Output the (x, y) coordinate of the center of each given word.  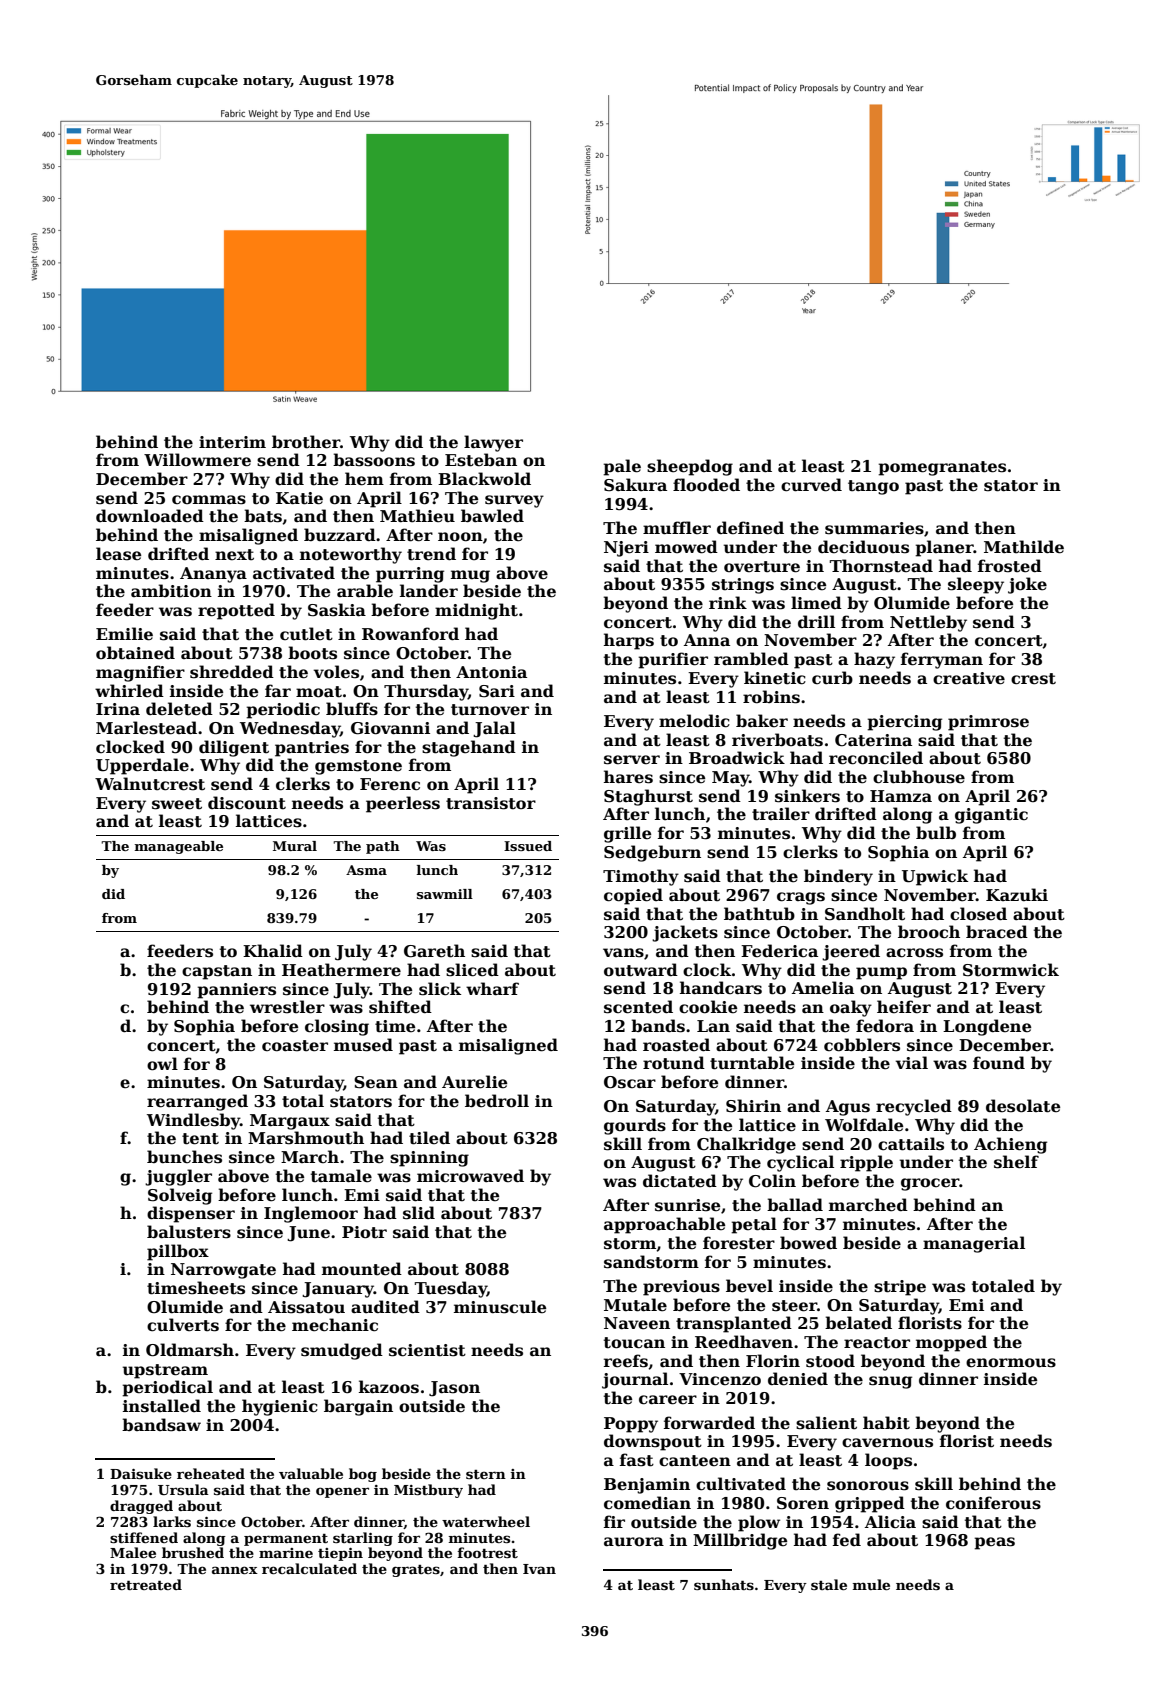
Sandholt (865, 914)
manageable (179, 847)
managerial (974, 1244)
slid (419, 1213)
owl (162, 1064)
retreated (146, 1584)
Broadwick (737, 758)
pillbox (178, 1252)
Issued (528, 846)
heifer (904, 1007)
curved (811, 485)
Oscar (630, 1082)
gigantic (991, 816)
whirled (129, 691)
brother (306, 442)
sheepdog (690, 467)
